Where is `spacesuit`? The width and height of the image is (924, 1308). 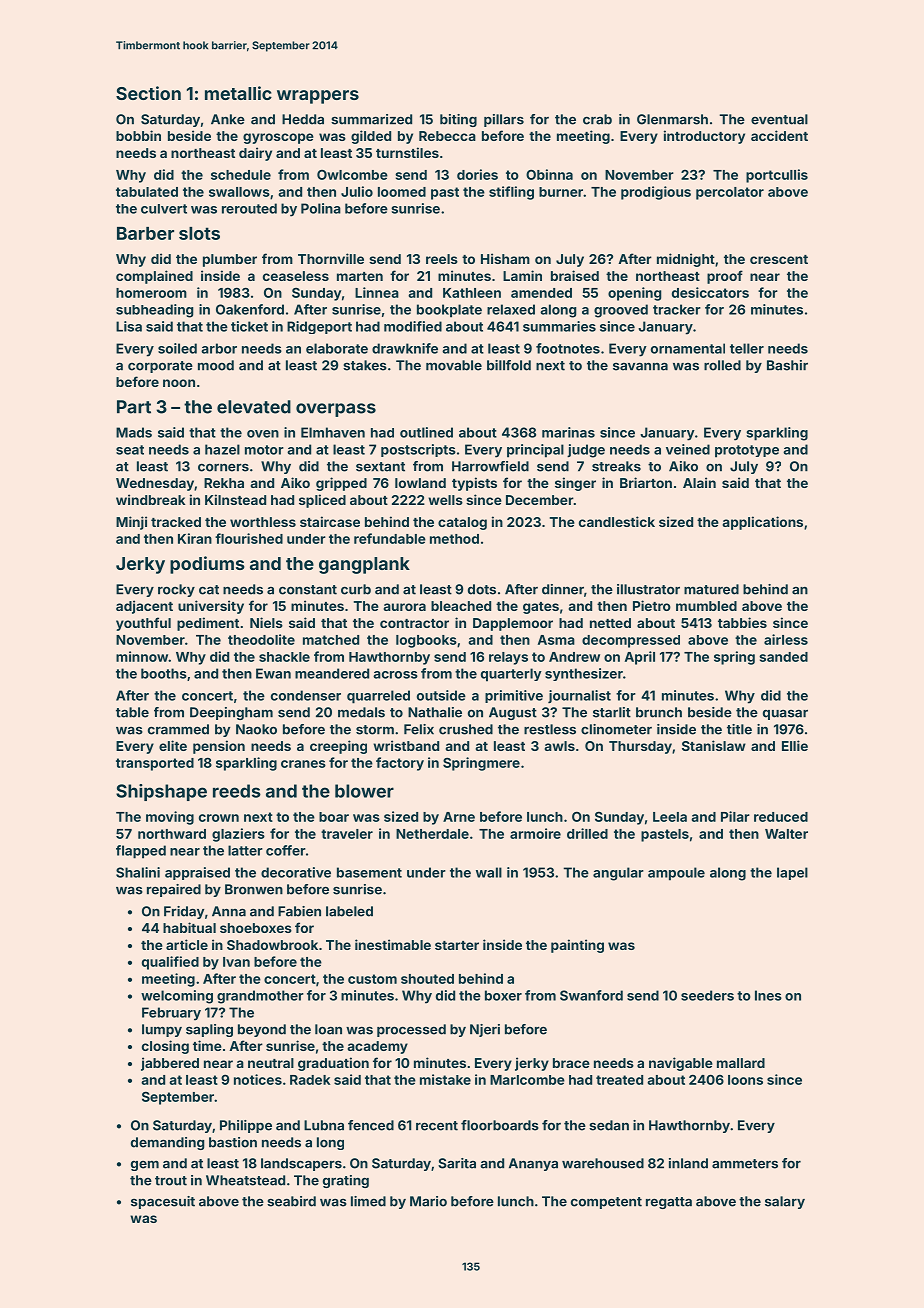 spacesuit is located at coordinates (163, 1202).
